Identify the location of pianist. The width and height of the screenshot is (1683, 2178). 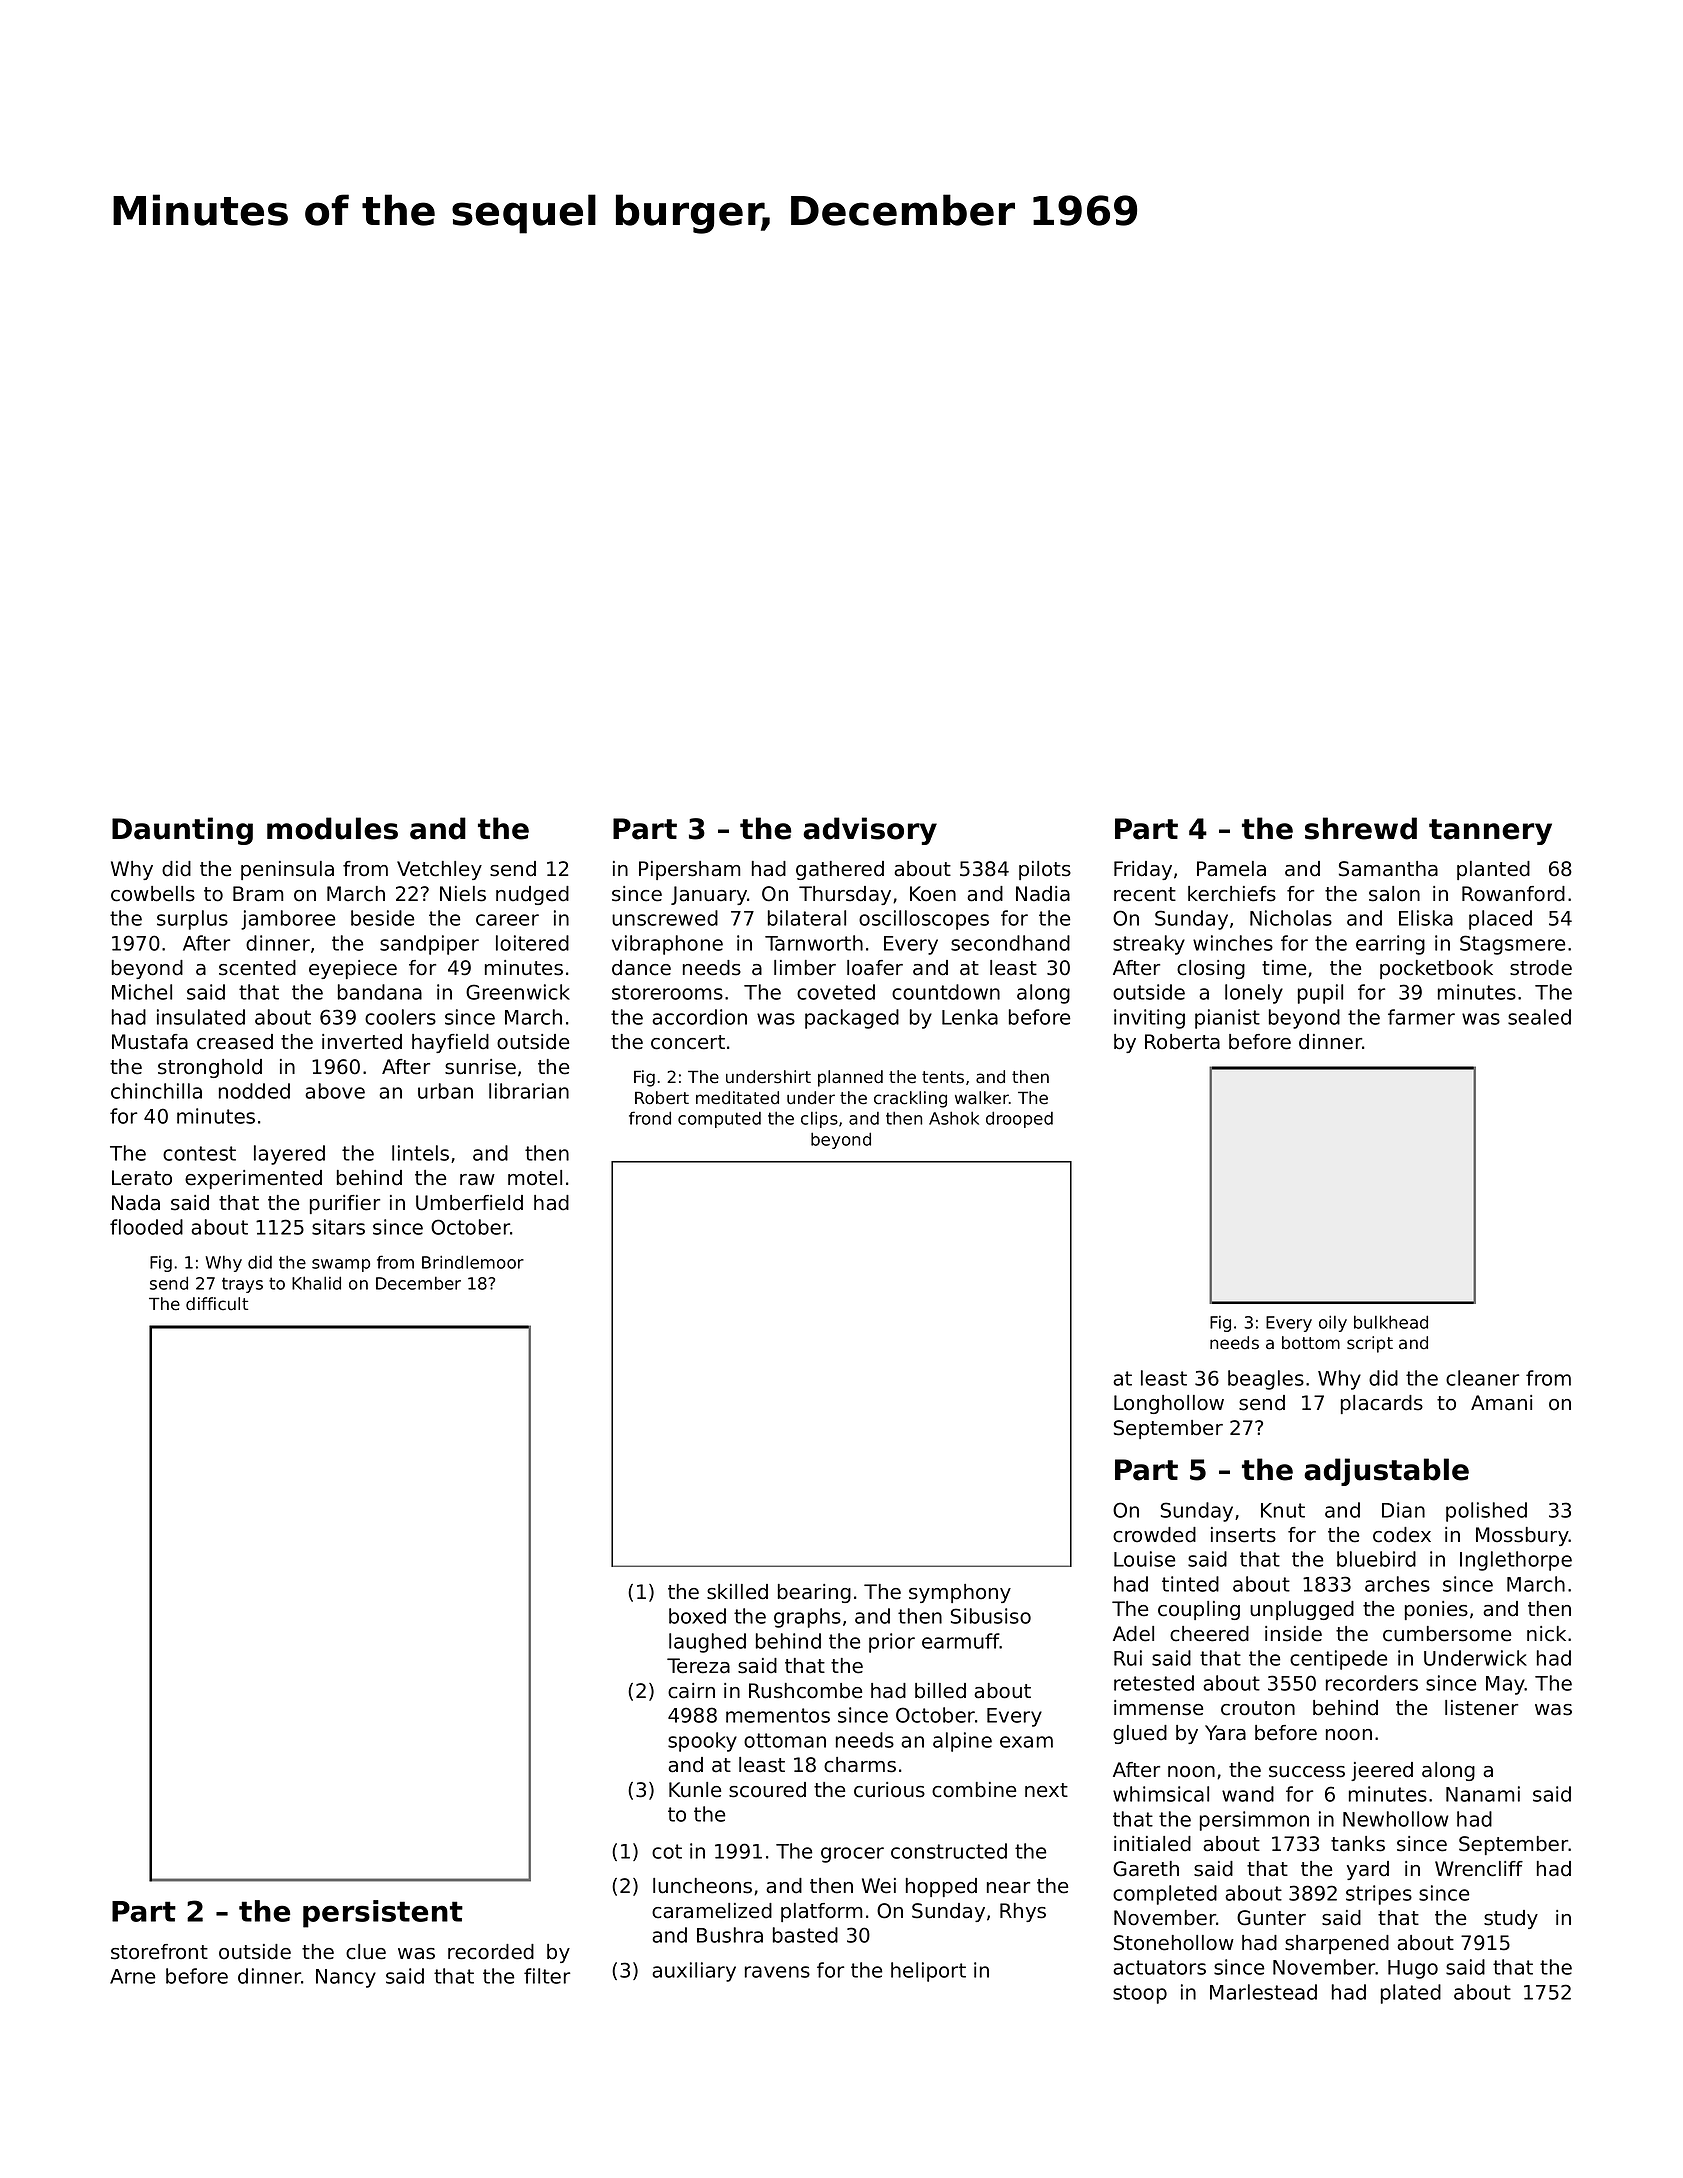
(1227, 1019).
